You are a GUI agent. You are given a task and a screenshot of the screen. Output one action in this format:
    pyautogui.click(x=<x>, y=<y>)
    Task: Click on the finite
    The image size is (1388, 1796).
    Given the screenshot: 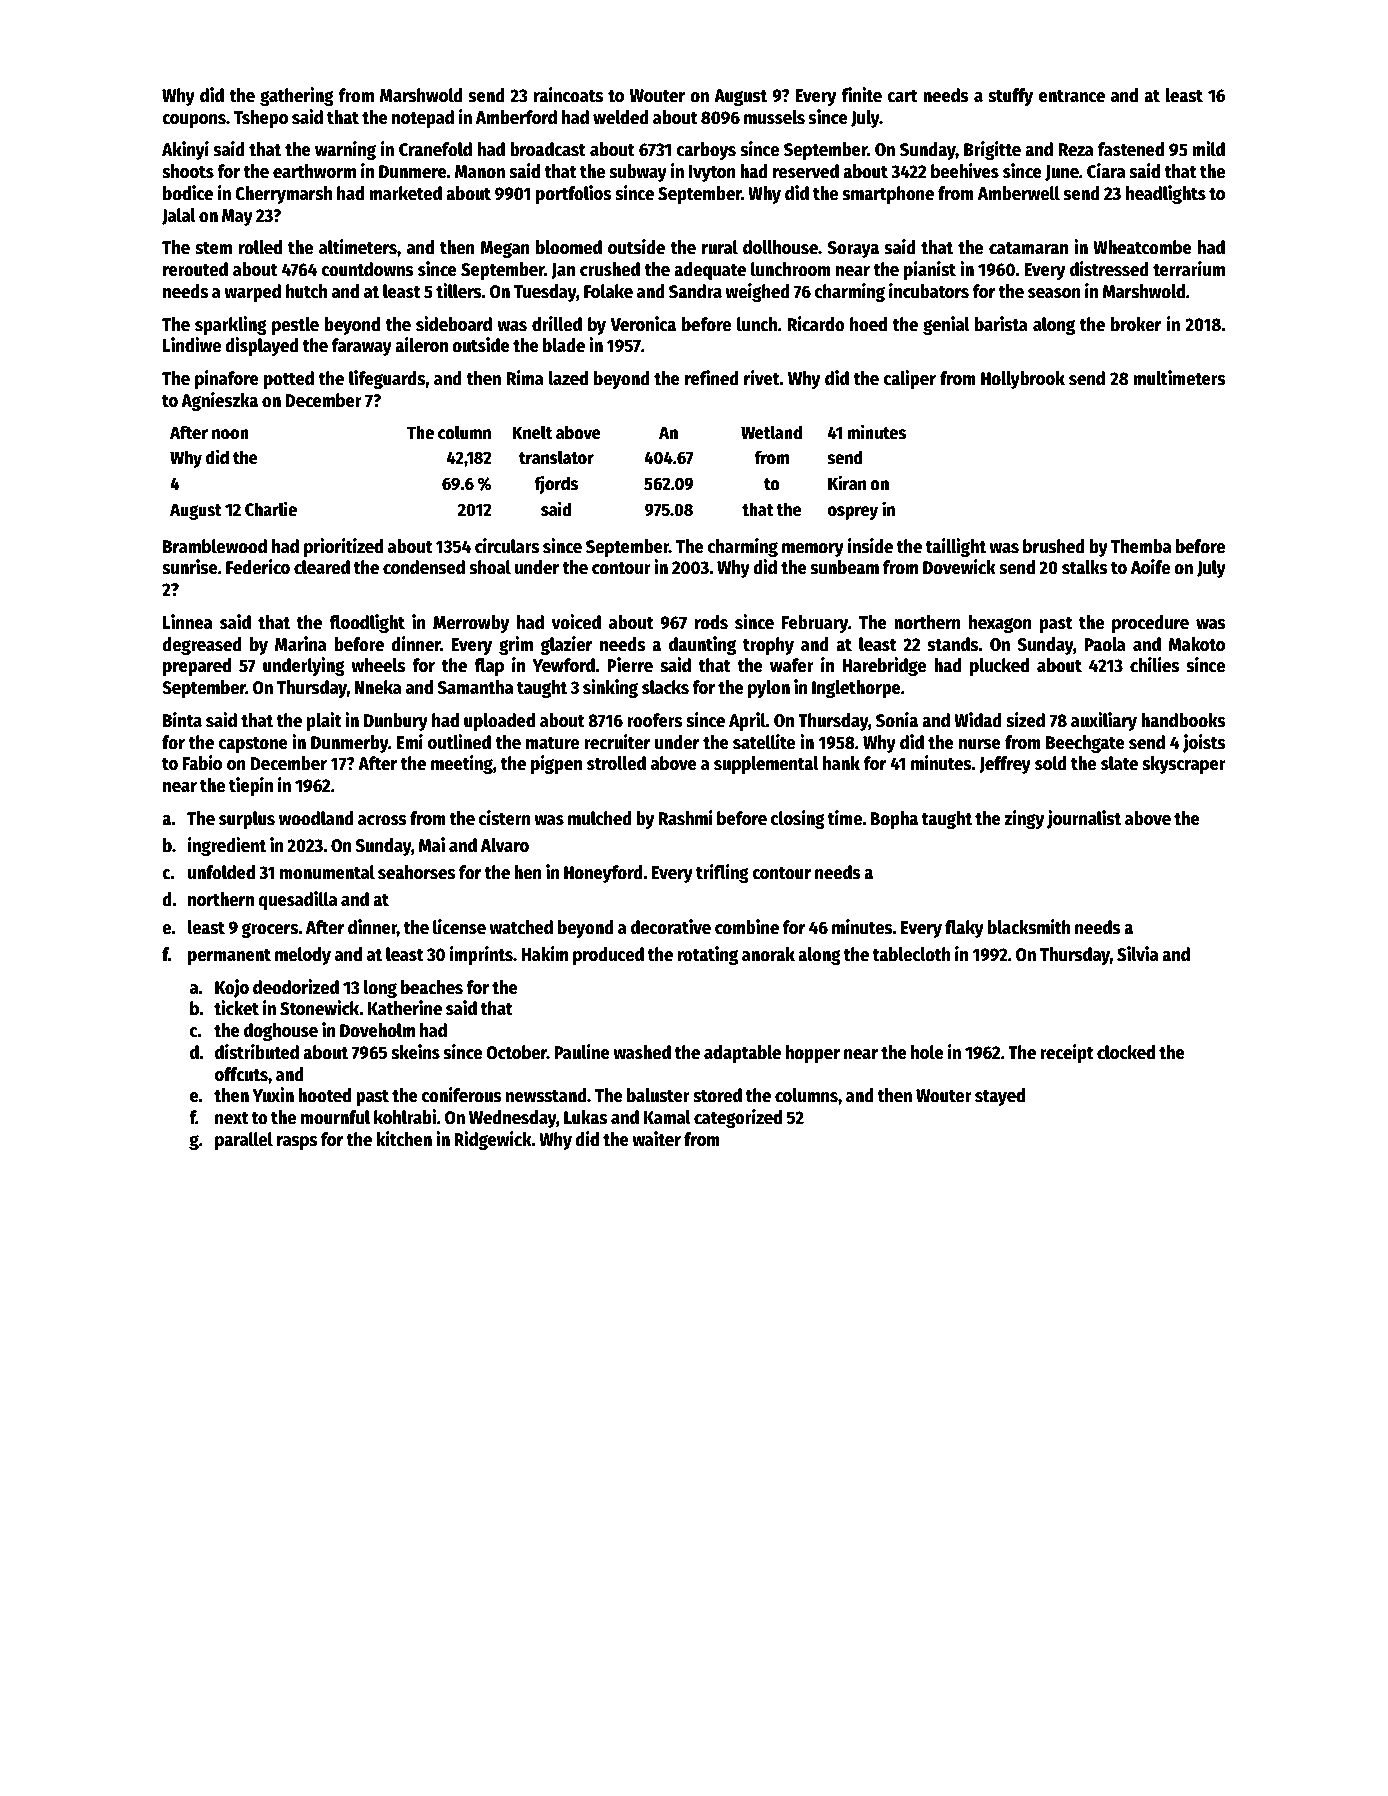 What is the action you would take?
    pyautogui.click(x=861, y=95)
